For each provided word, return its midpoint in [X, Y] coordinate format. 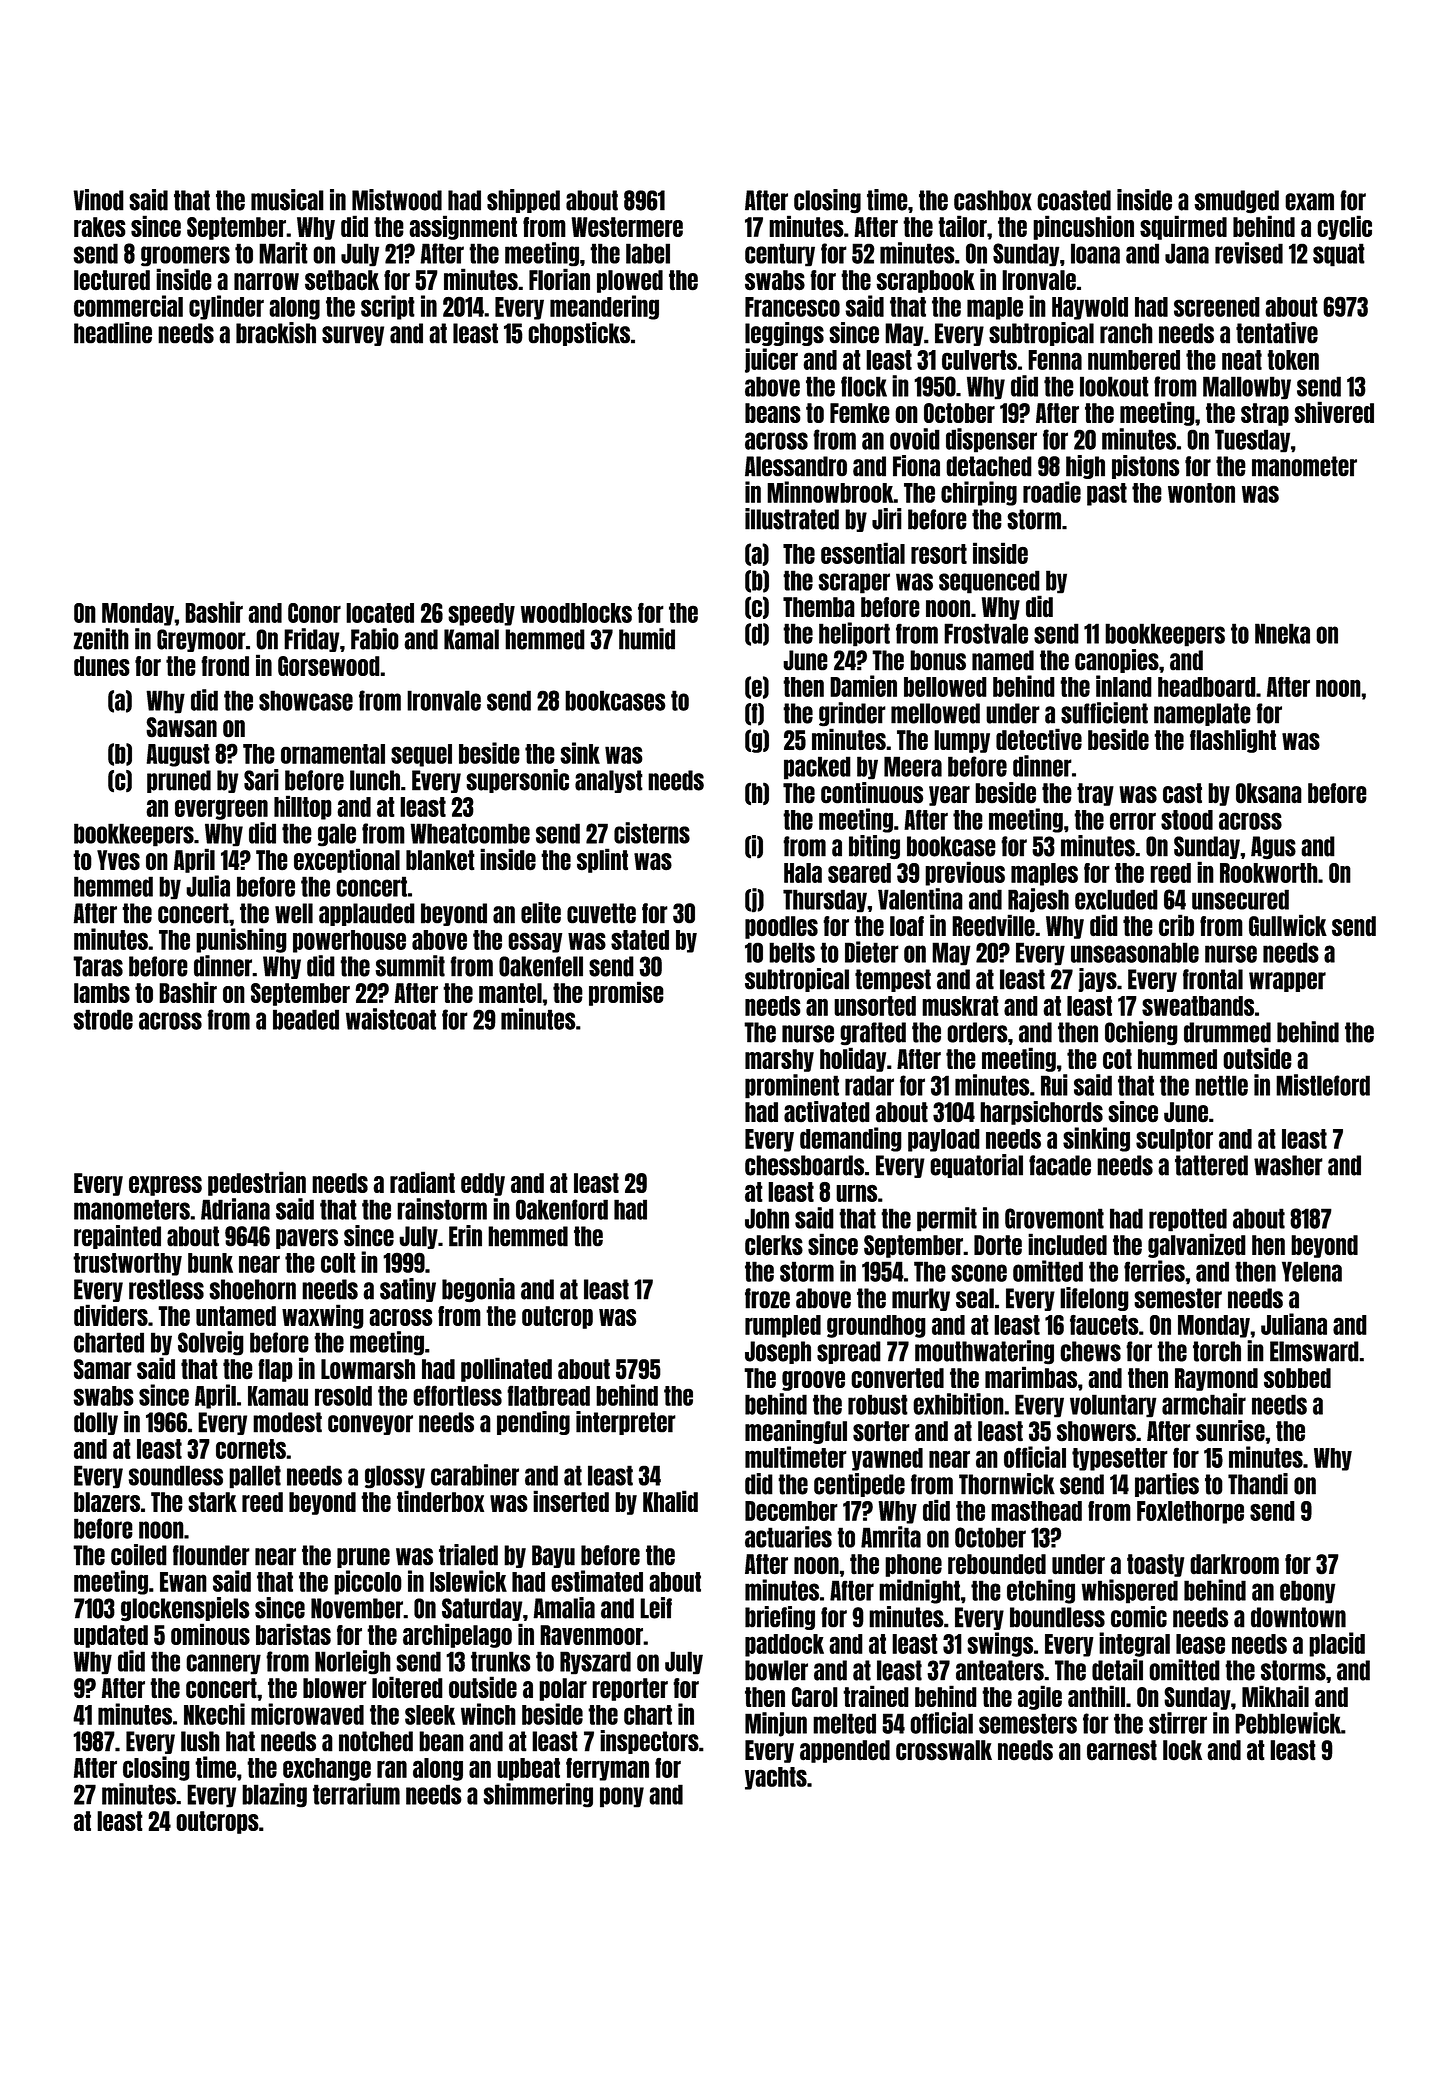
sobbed [1297, 1378]
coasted [1074, 200]
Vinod [98, 200]
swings [1000, 1644]
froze [767, 1298]
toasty [1155, 1565]
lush [200, 1741]
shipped [523, 201]
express [165, 1186]
